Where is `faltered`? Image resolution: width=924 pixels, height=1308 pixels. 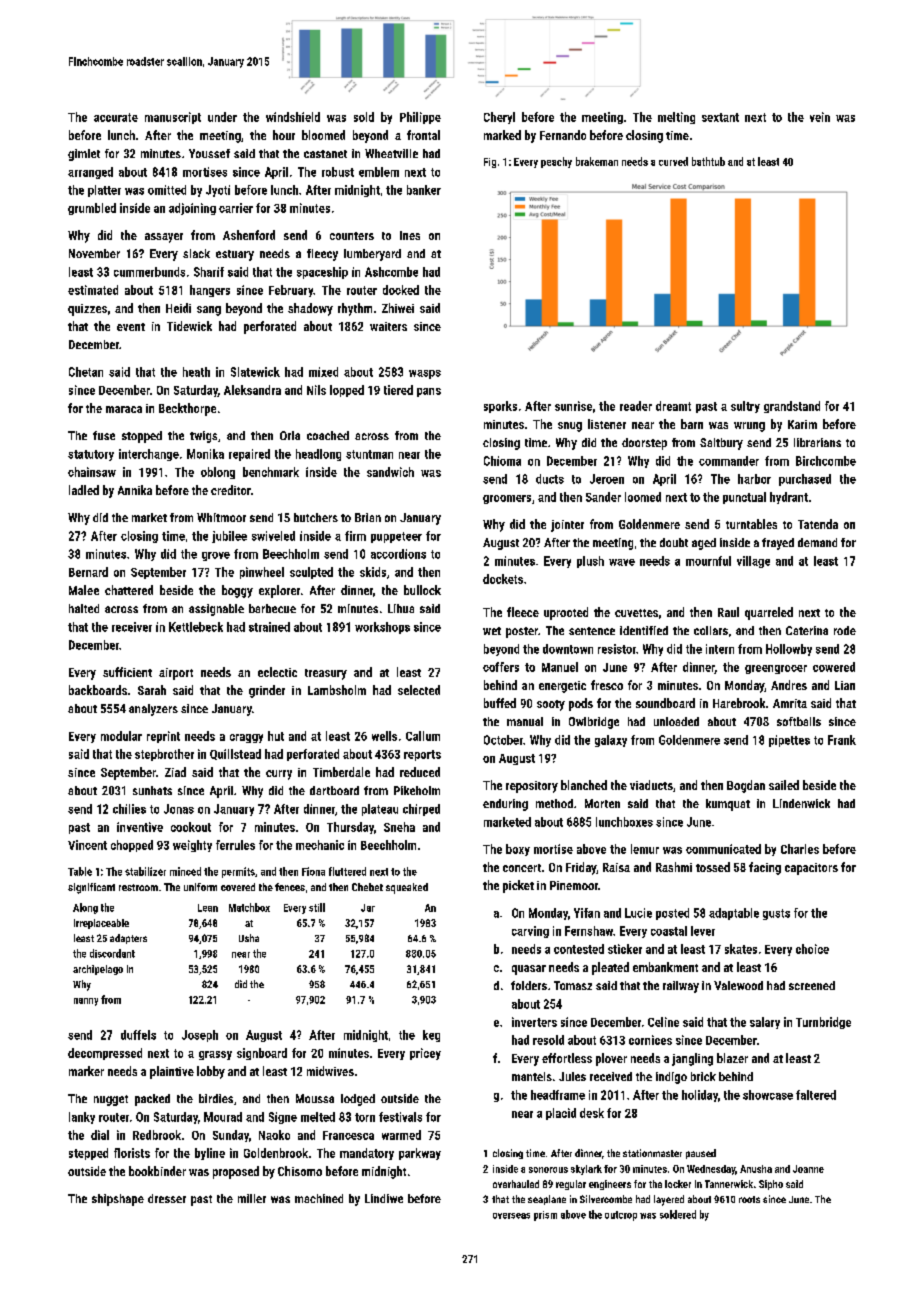 faltered is located at coordinates (816, 1095).
